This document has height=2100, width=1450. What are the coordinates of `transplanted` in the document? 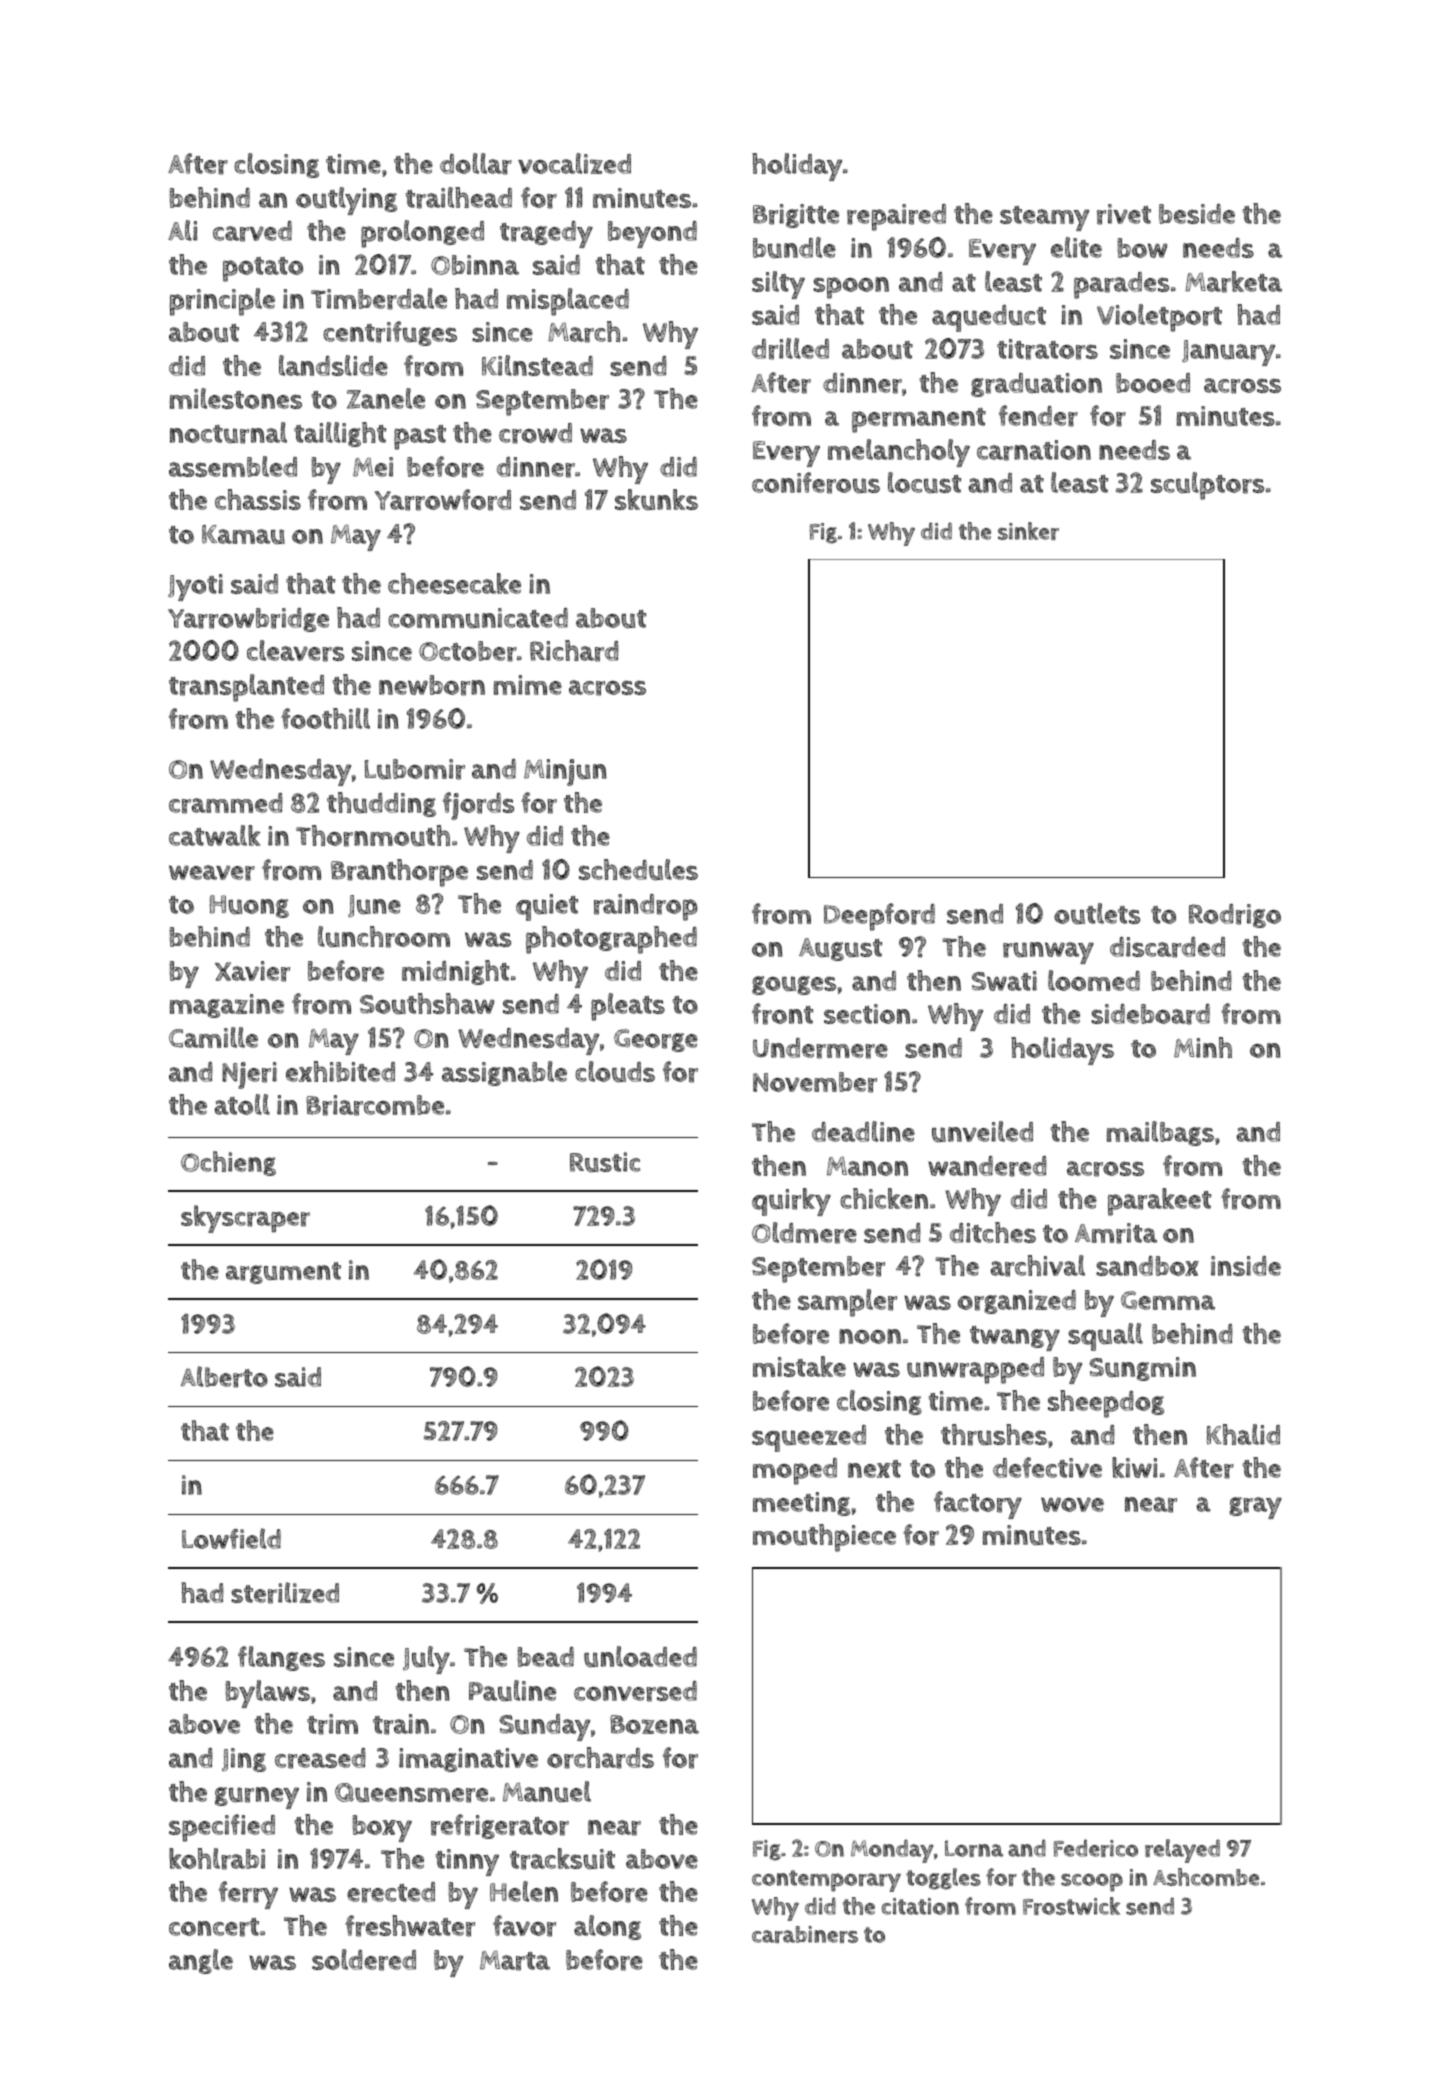 It's located at (246, 688).
